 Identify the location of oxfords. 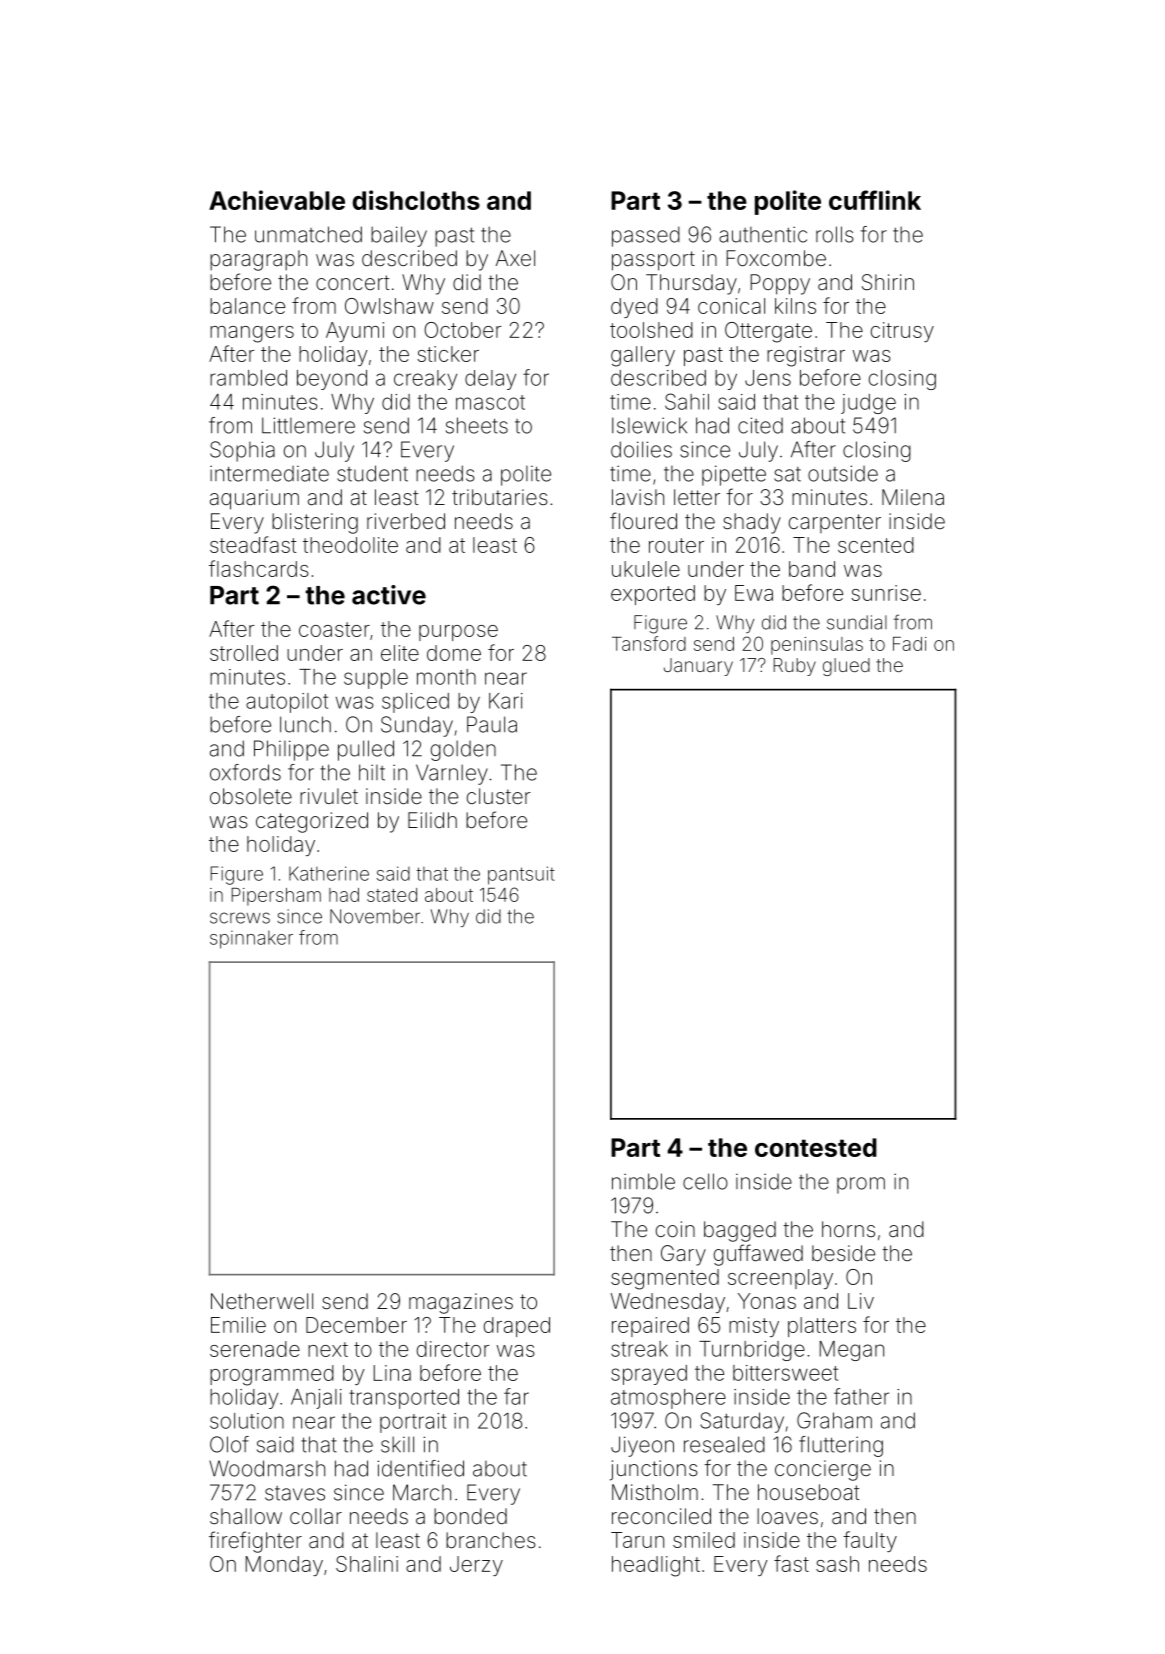
(245, 772).
